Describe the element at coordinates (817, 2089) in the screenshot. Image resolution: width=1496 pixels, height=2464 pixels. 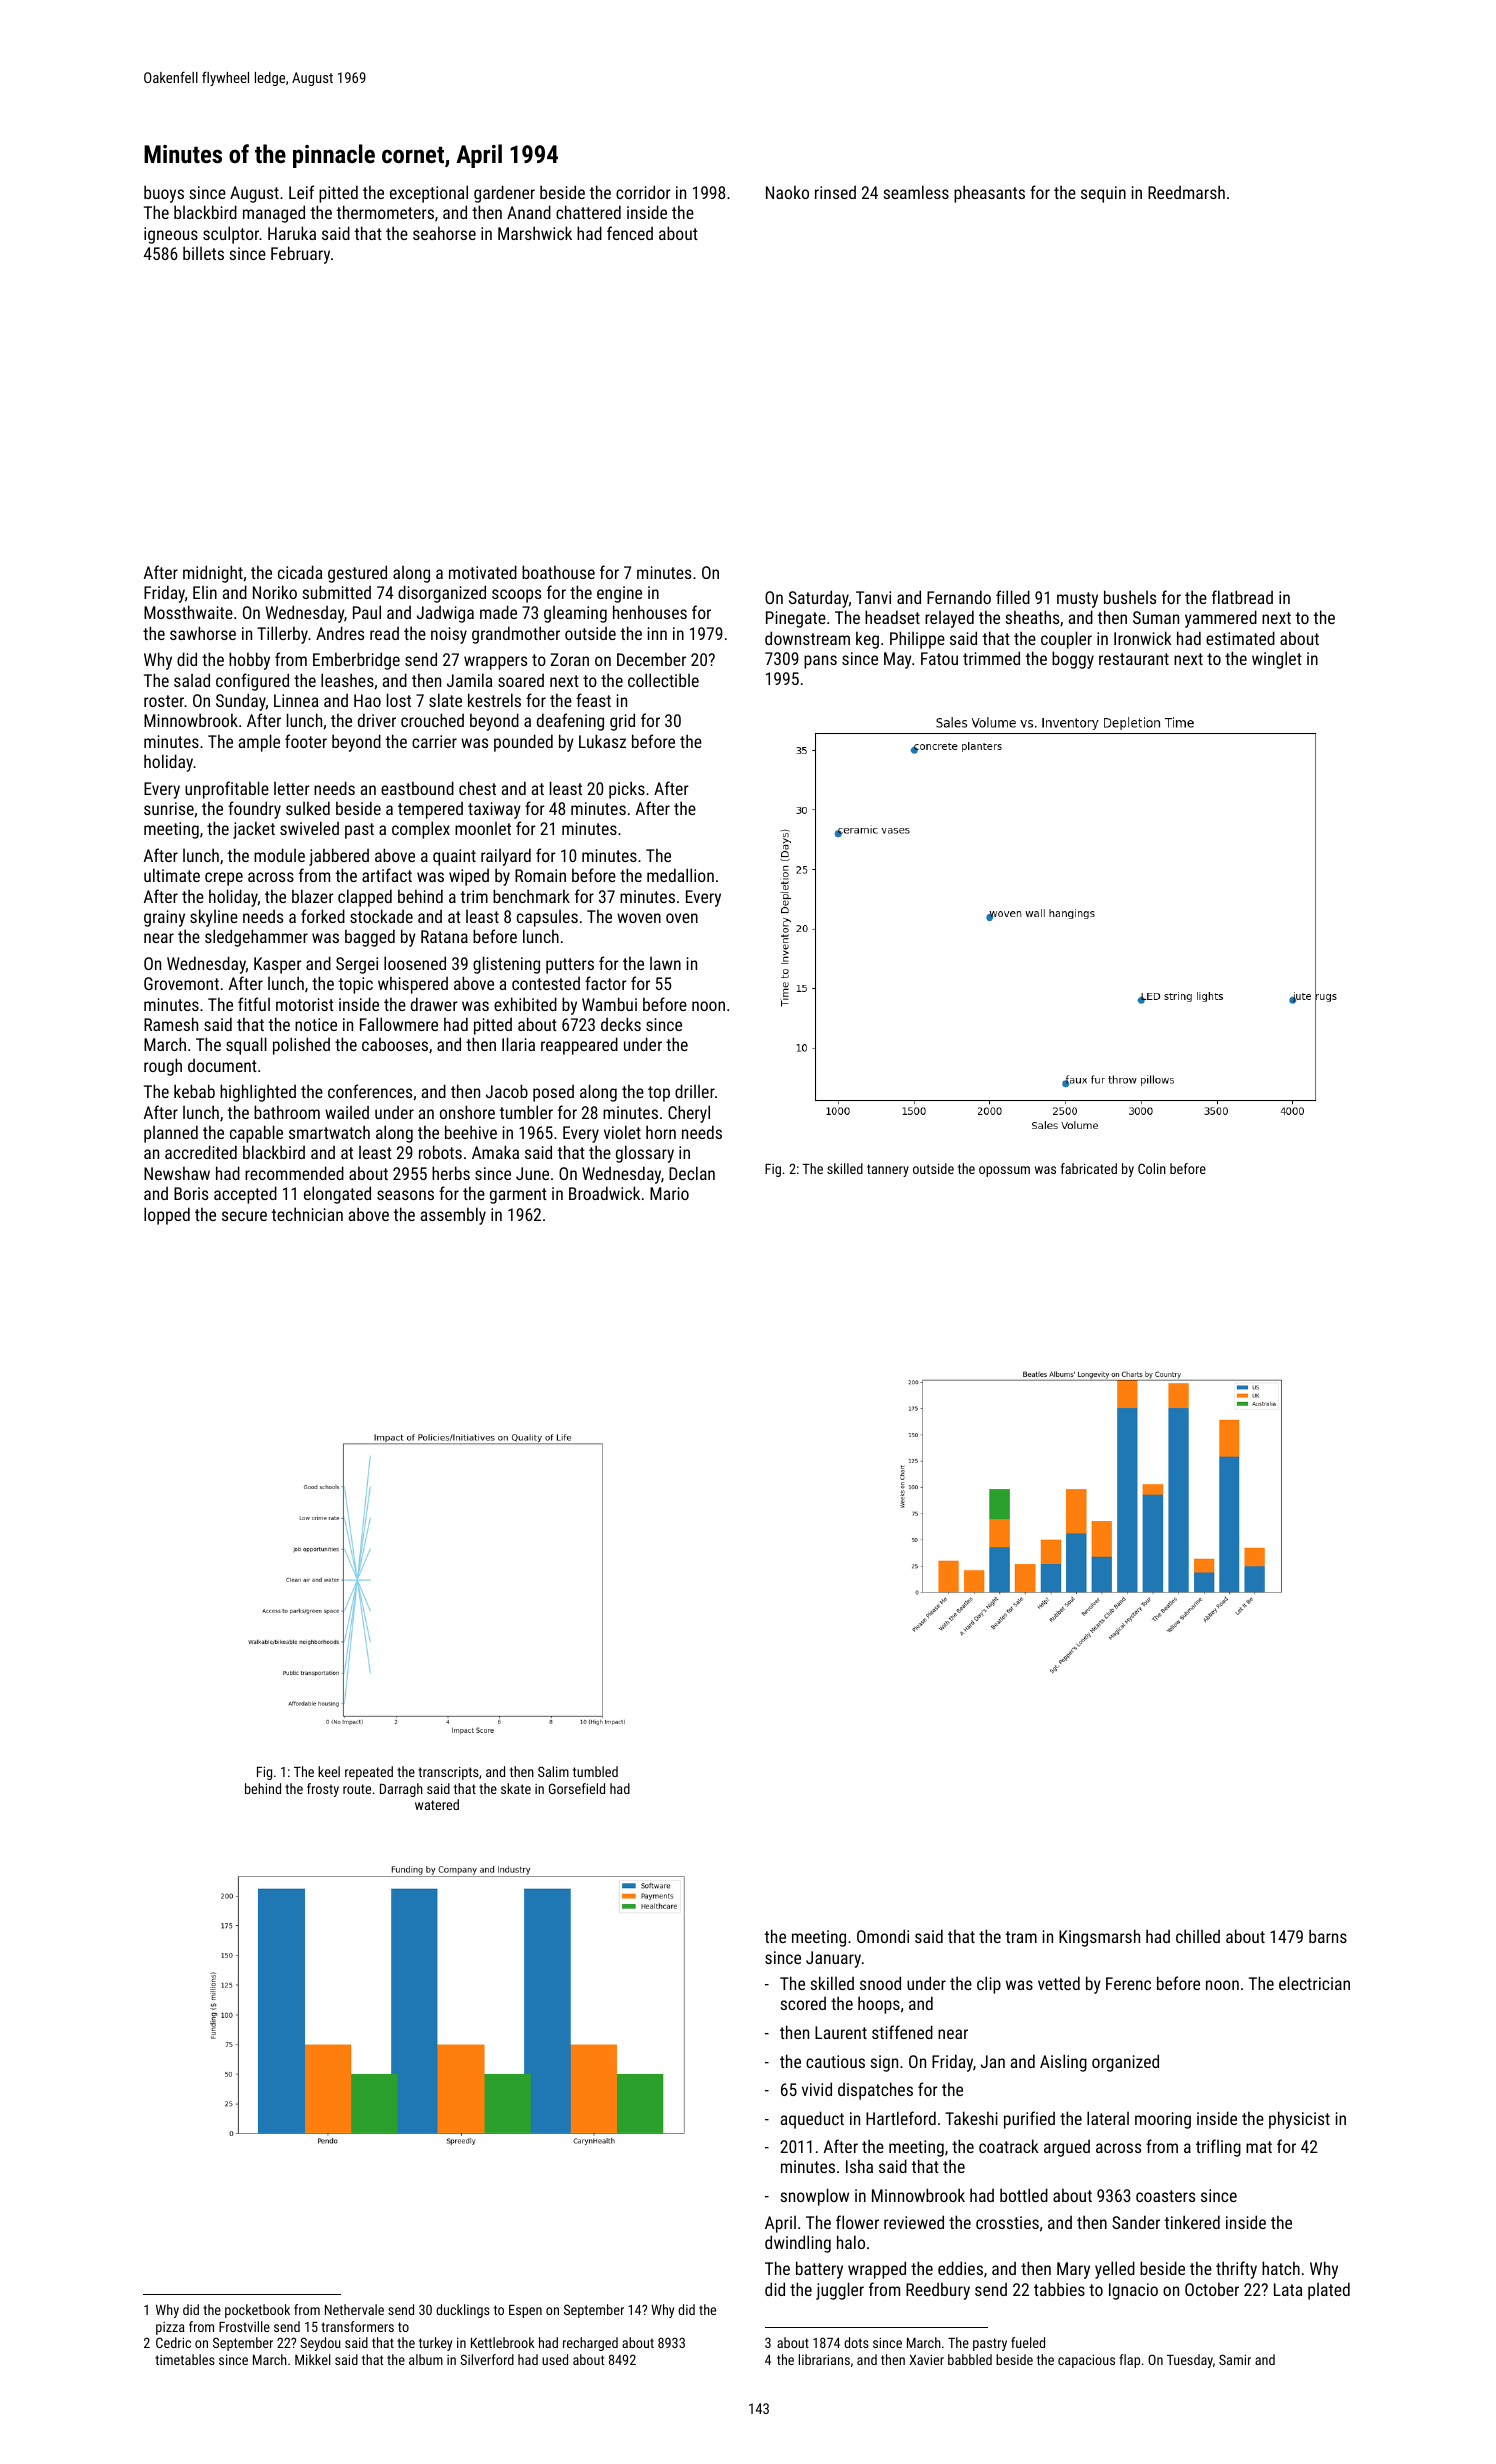
I see `vivid` at that location.
